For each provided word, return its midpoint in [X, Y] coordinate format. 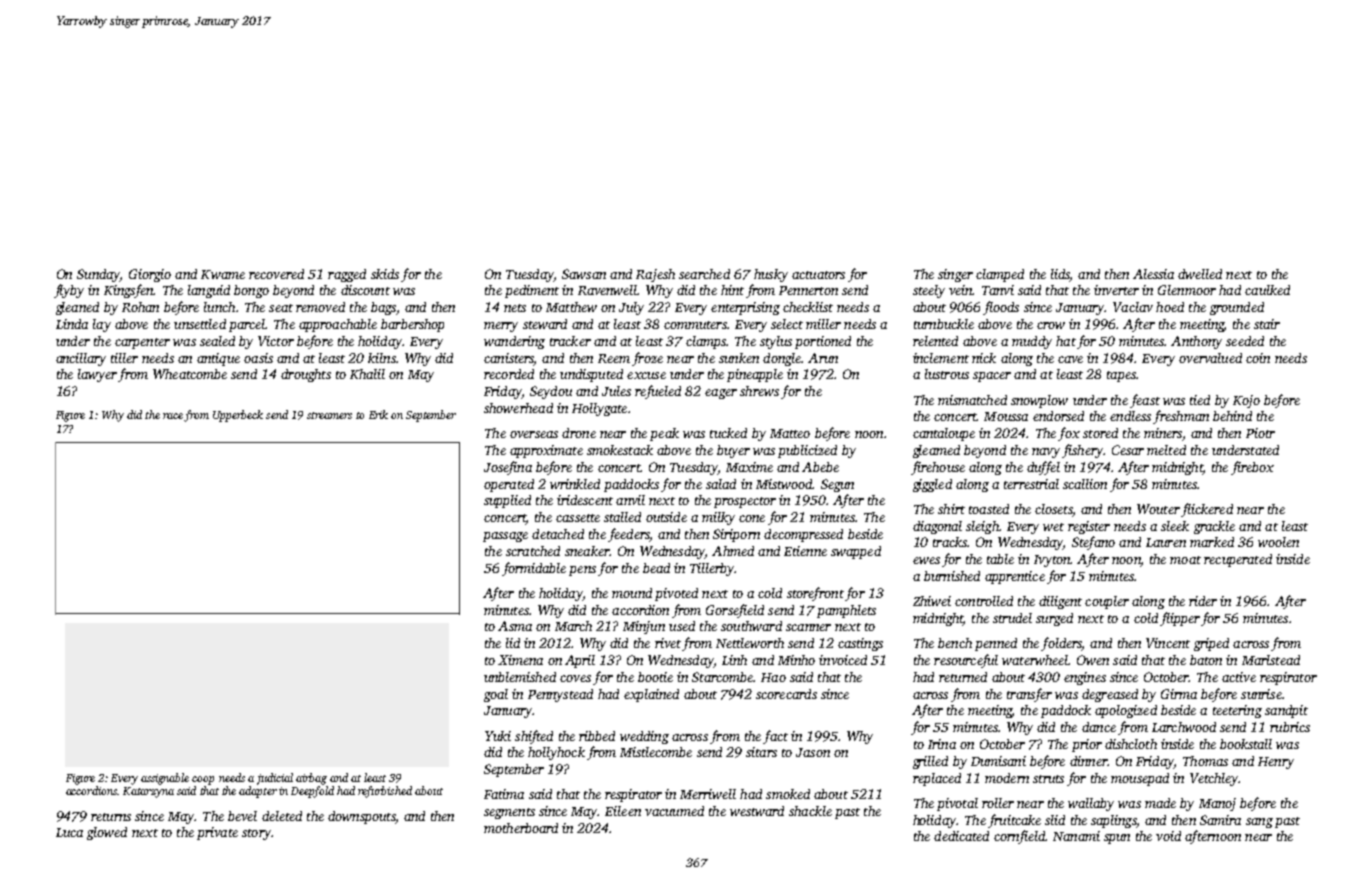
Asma [515, 626]
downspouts [361, 817]
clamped [1000, 275]
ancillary [81, 359]
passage [505, 537]
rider [1203, 601]
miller [823, 324]
